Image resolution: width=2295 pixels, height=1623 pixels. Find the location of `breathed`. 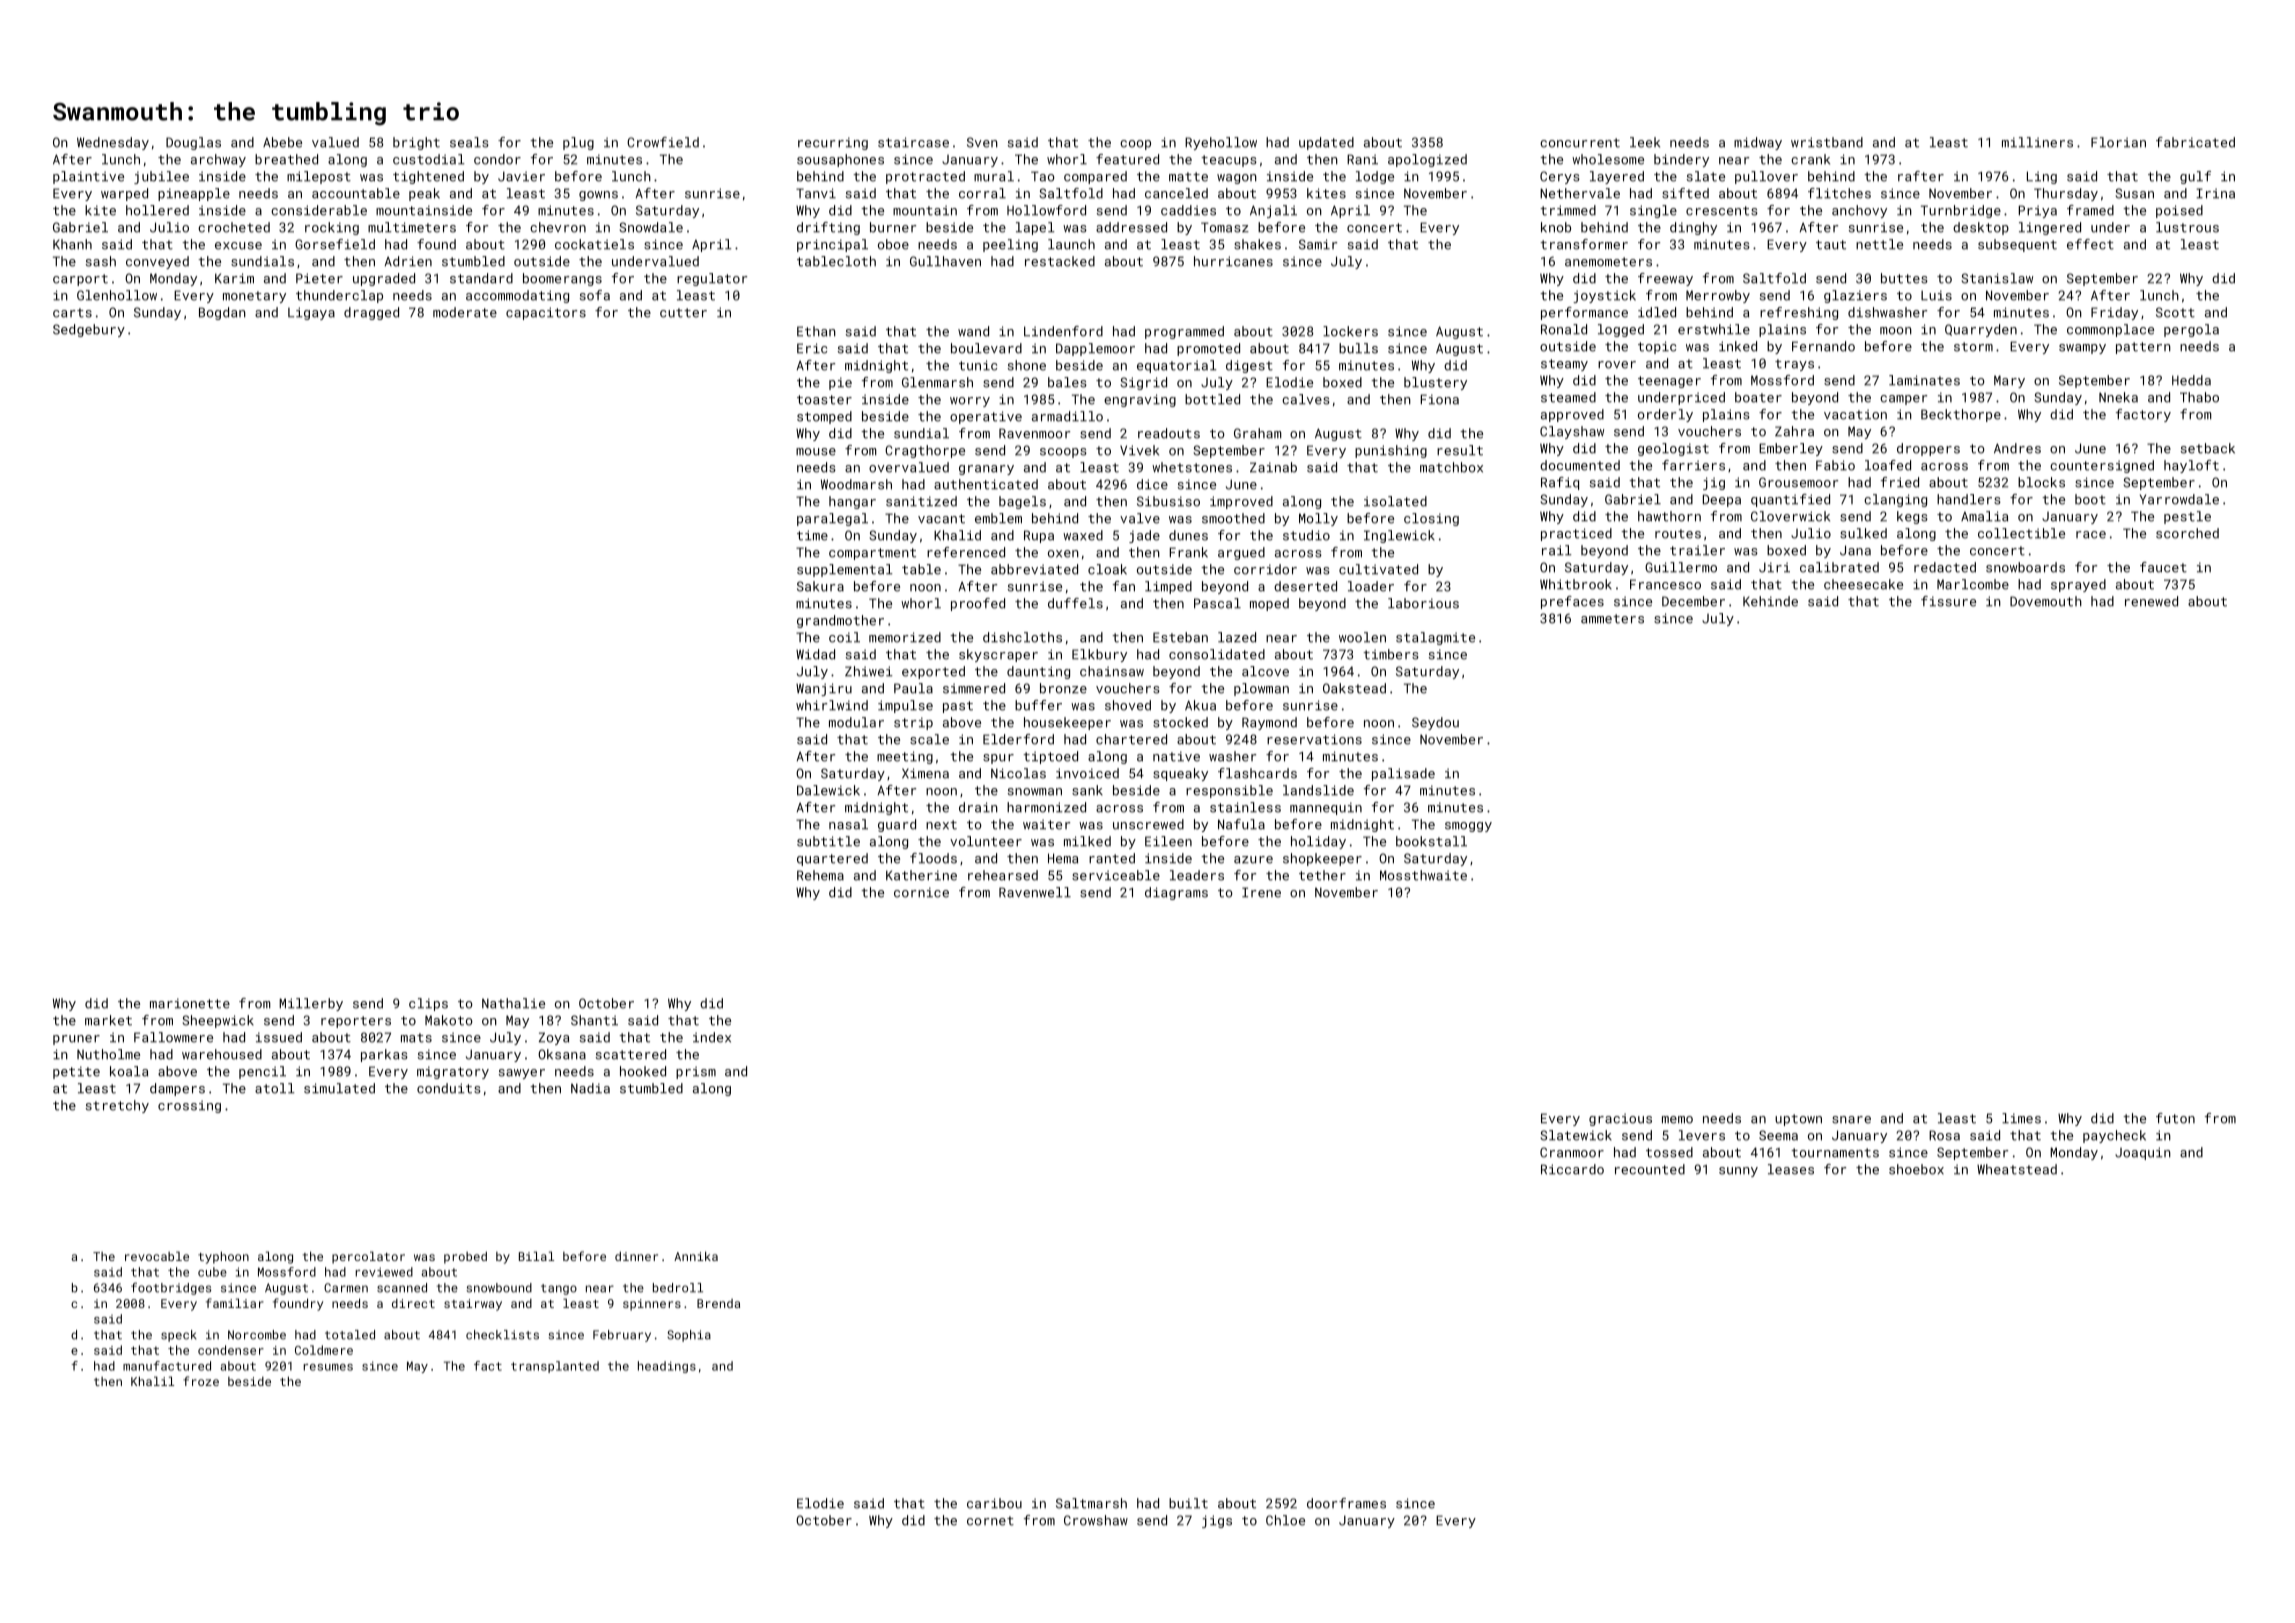

breathed is located at coordinates (286, 159).
